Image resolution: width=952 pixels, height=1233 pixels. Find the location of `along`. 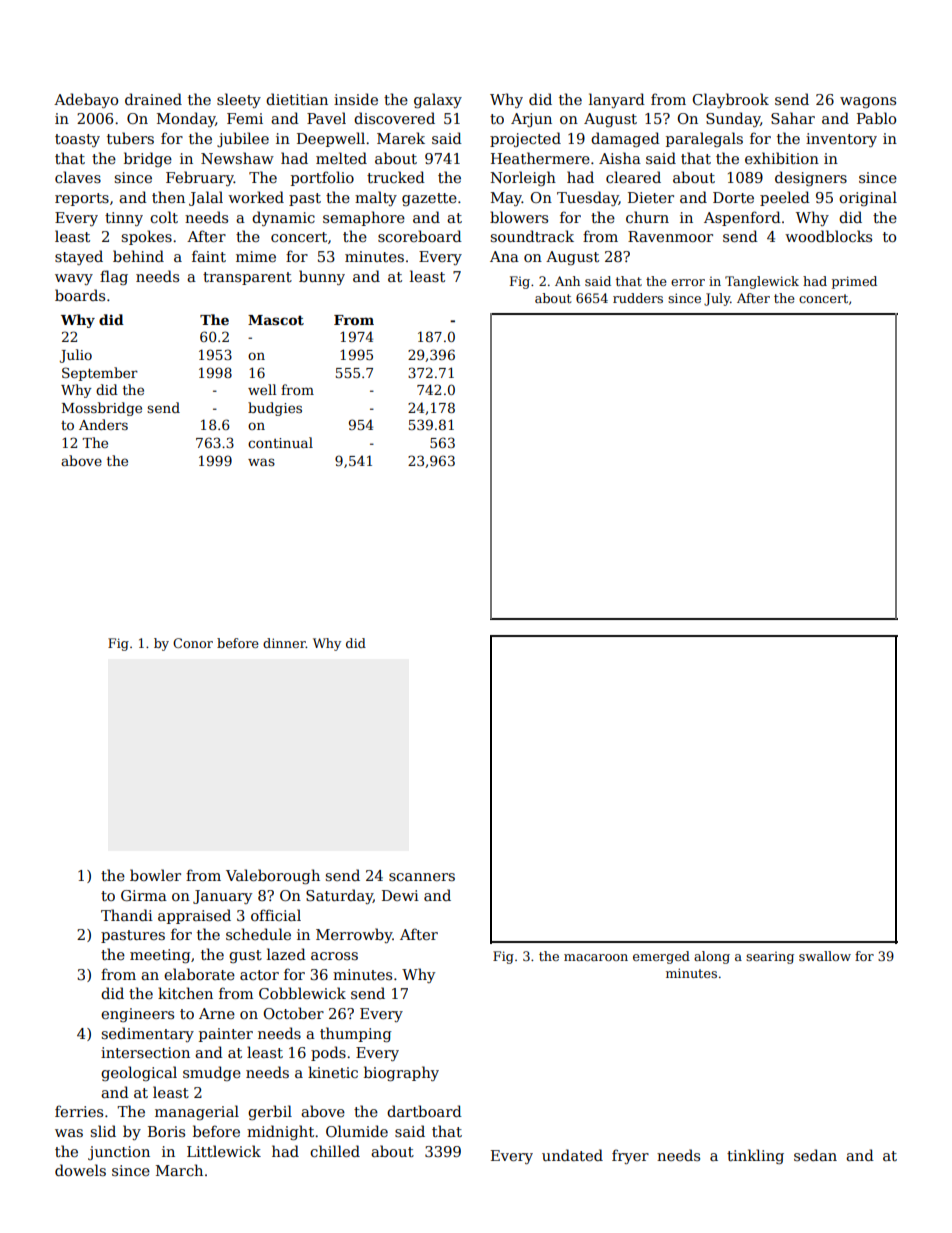

along is located at coordinates (712, 957).
